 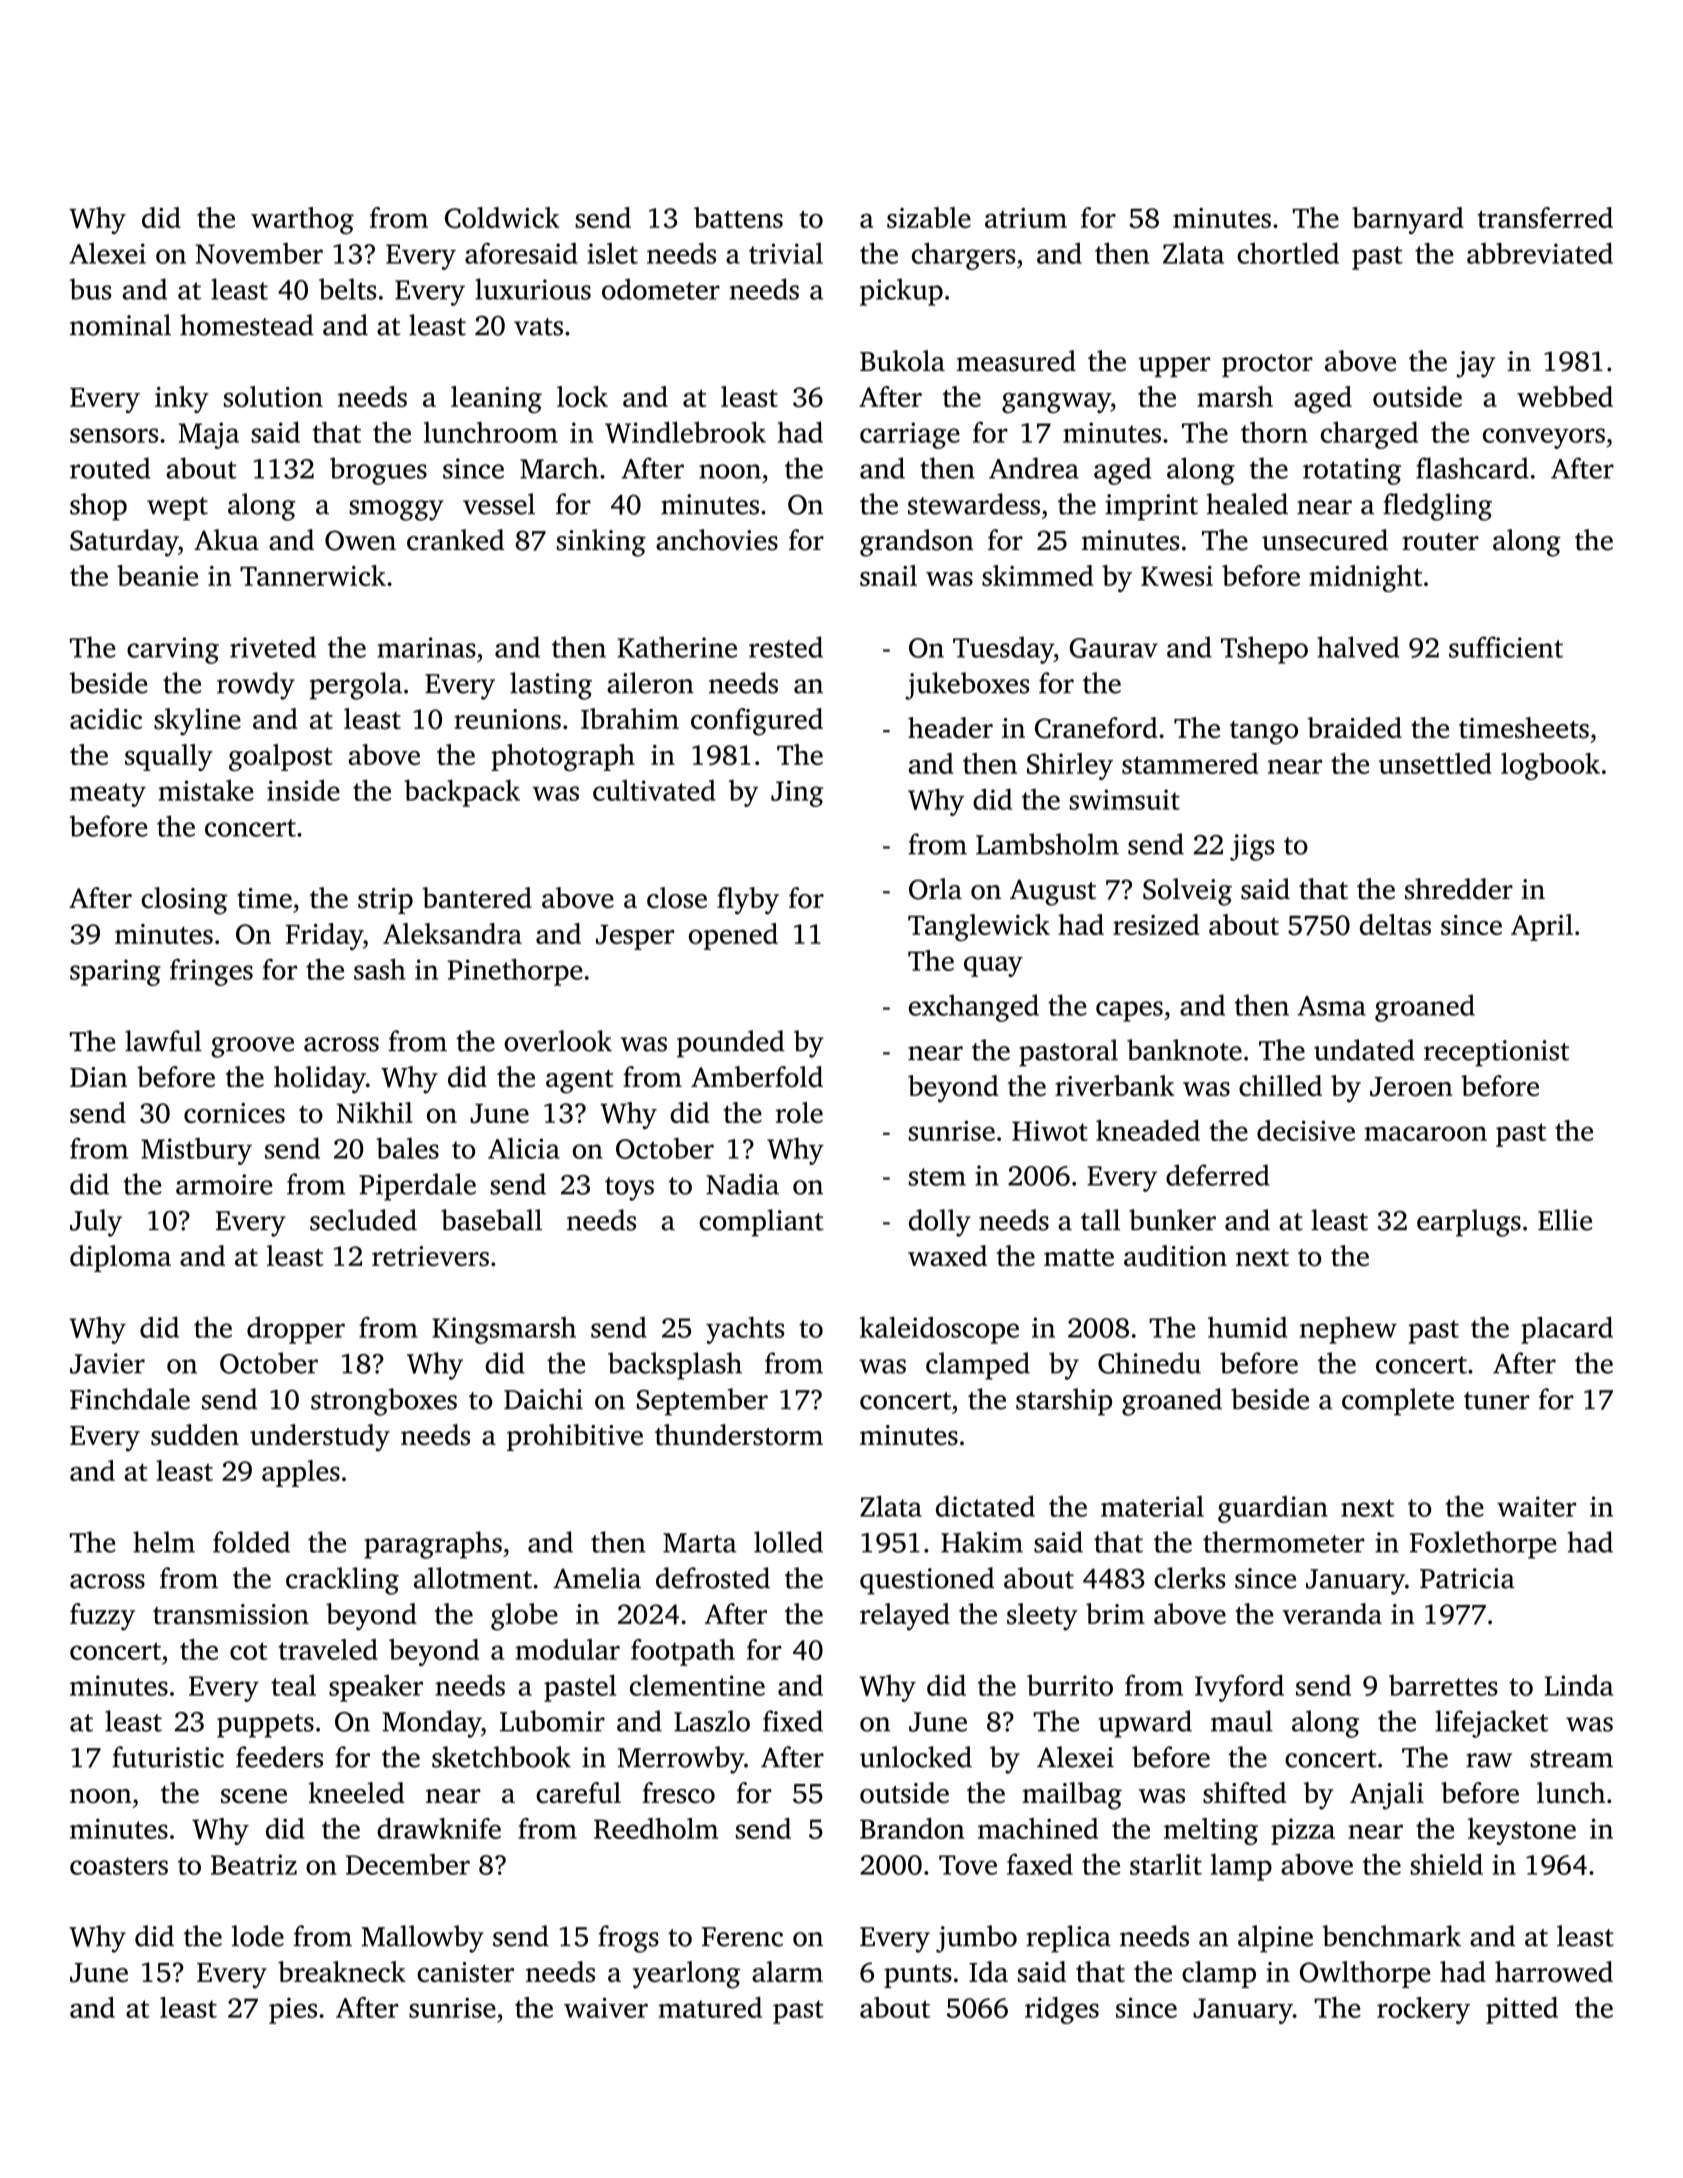 I want to click on transferred, so click(x=1545, y=217).
